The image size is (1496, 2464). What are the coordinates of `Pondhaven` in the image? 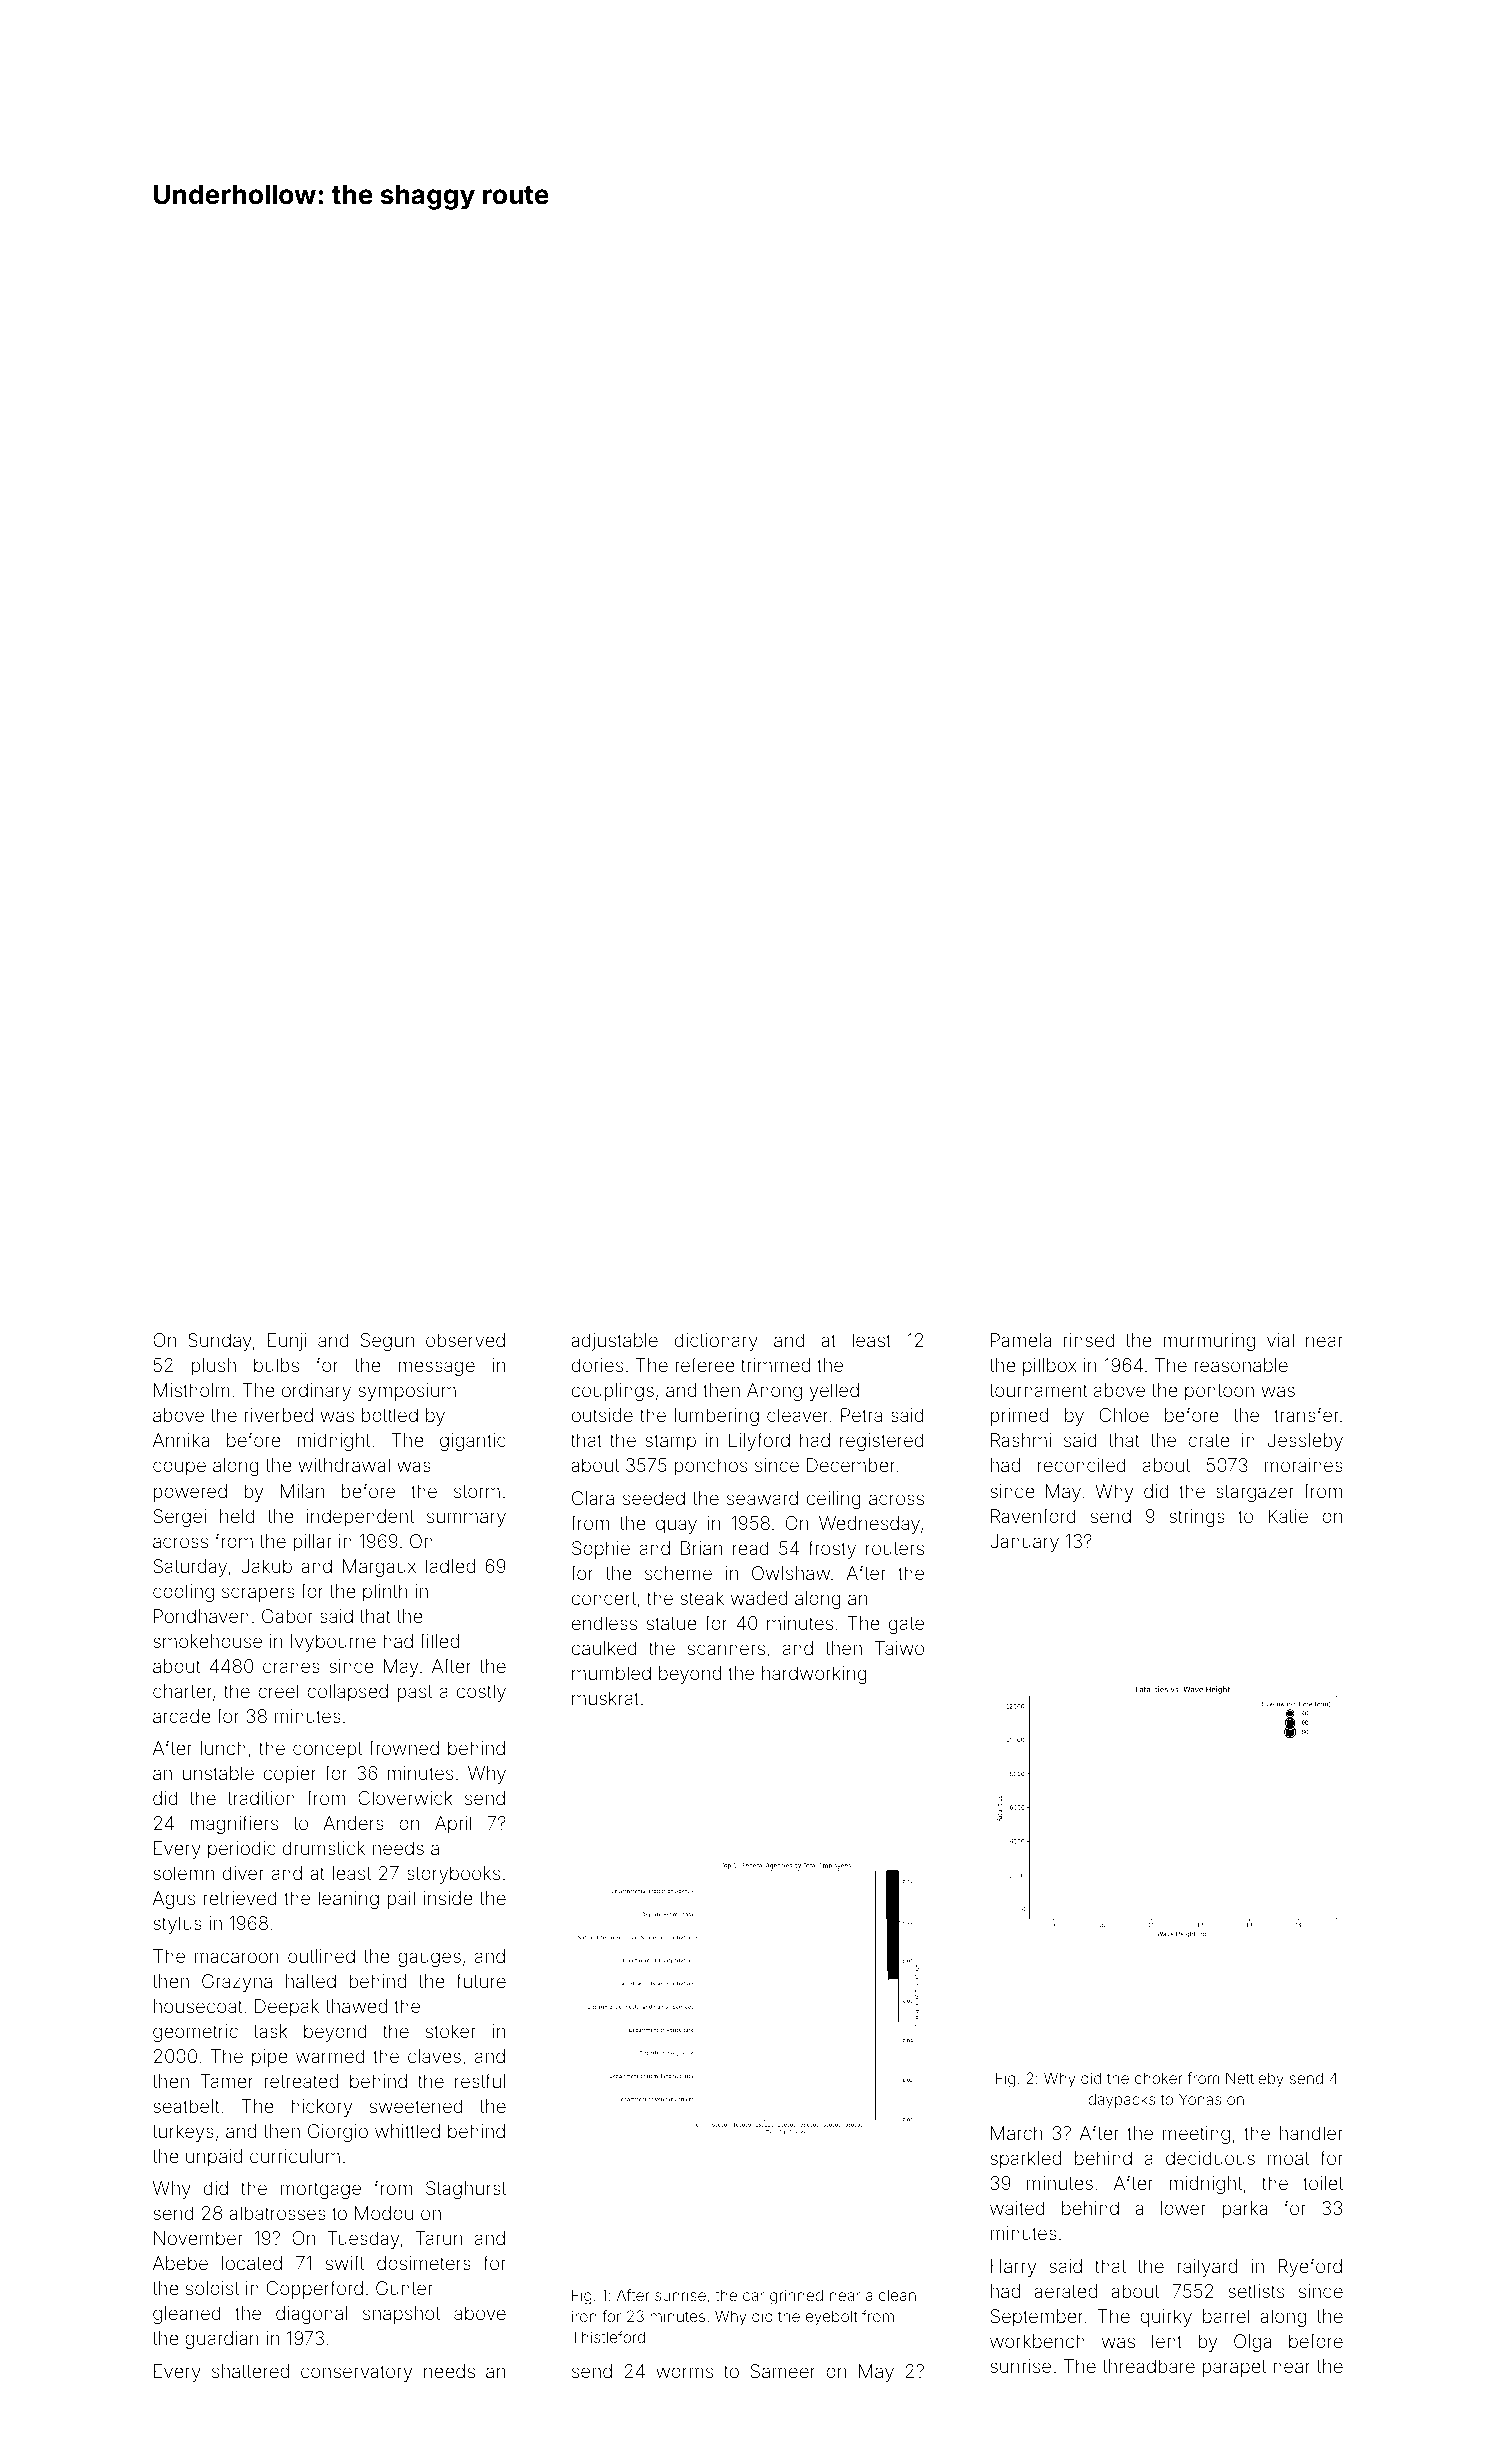 It's located at (201, 1616).
